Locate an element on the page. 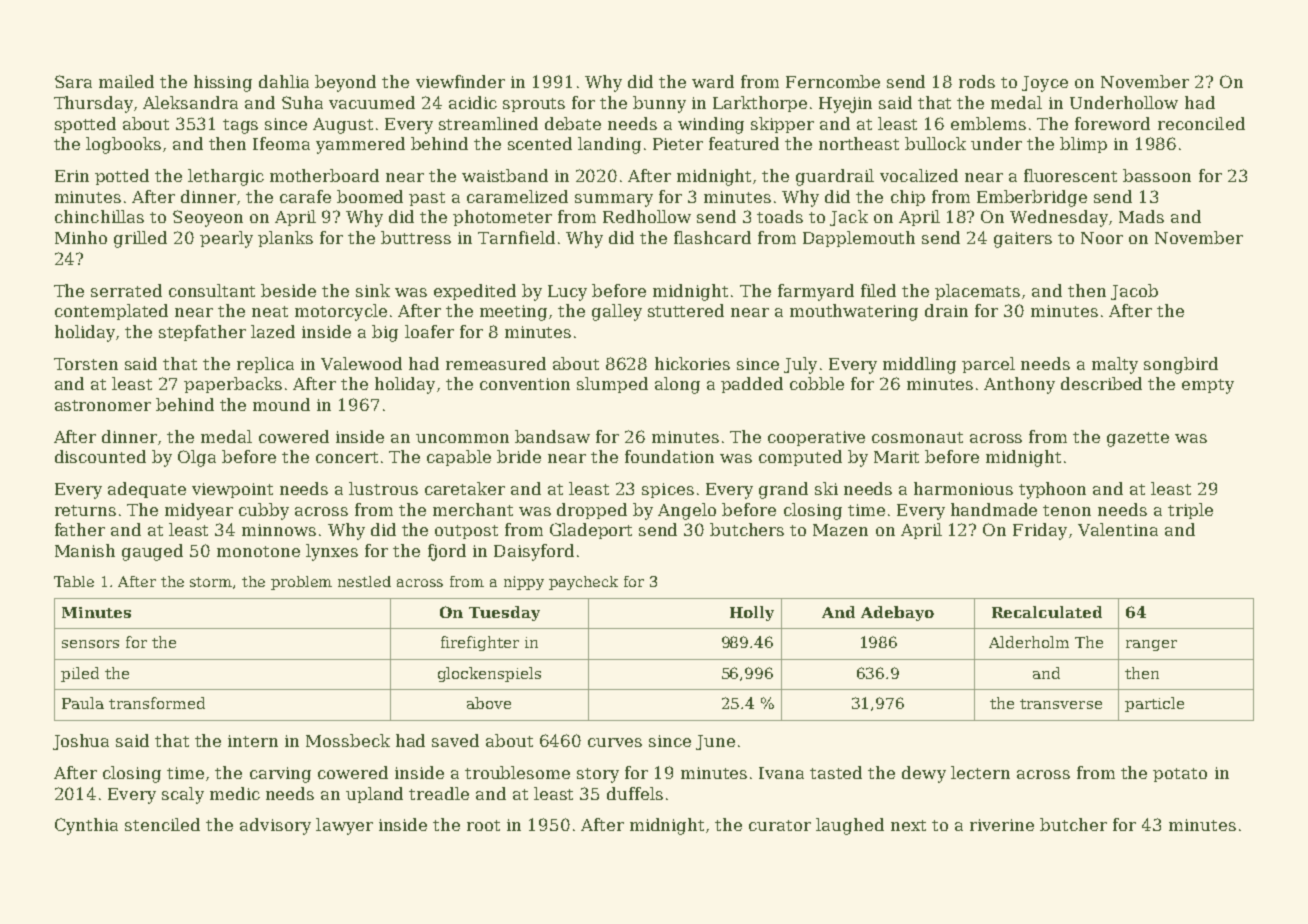 Image resolution: width=1308 pixels, height=924 pixels. Holly is located at coordinates (752, 613).
